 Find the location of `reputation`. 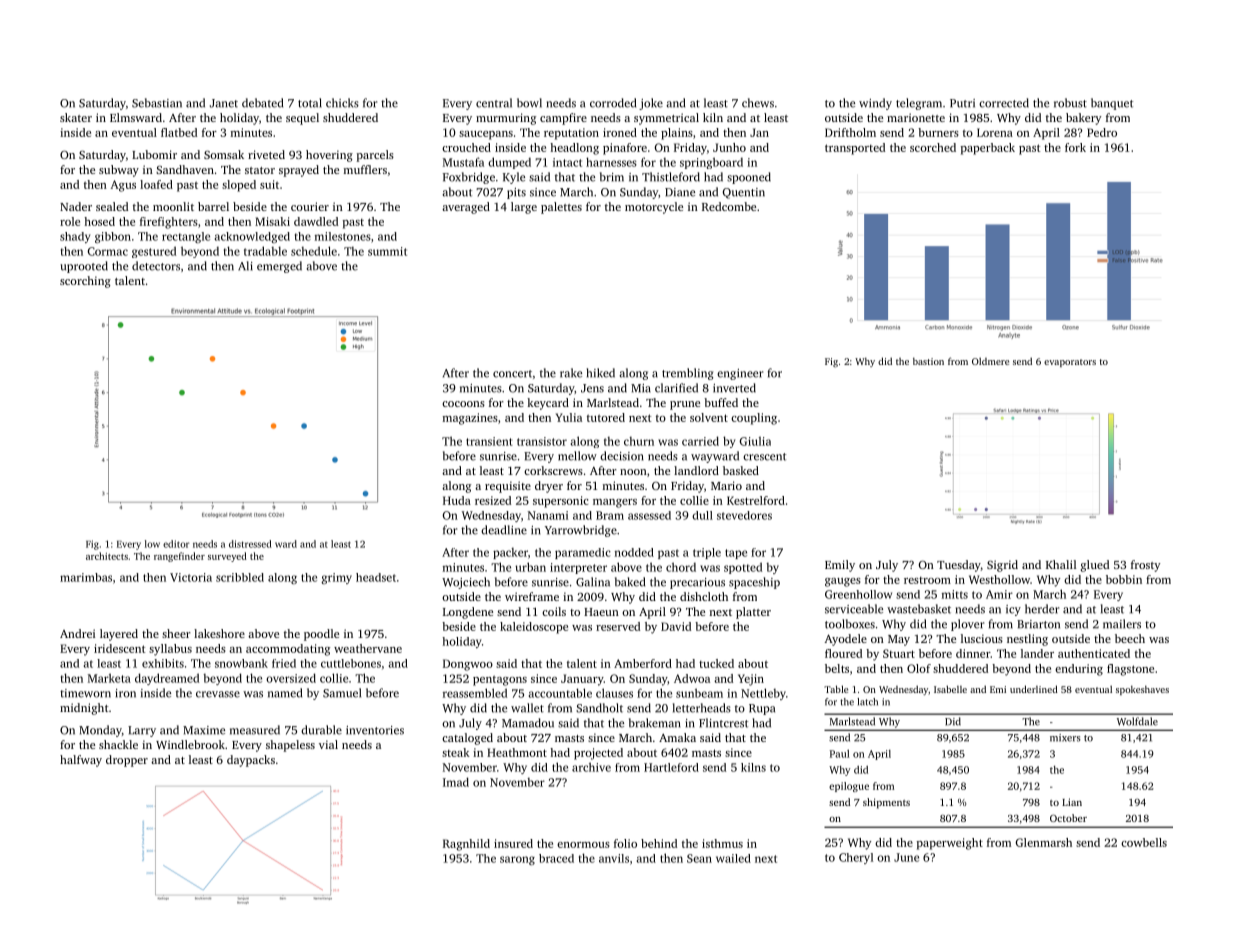

reputation is located at coordinates (571, 134).
